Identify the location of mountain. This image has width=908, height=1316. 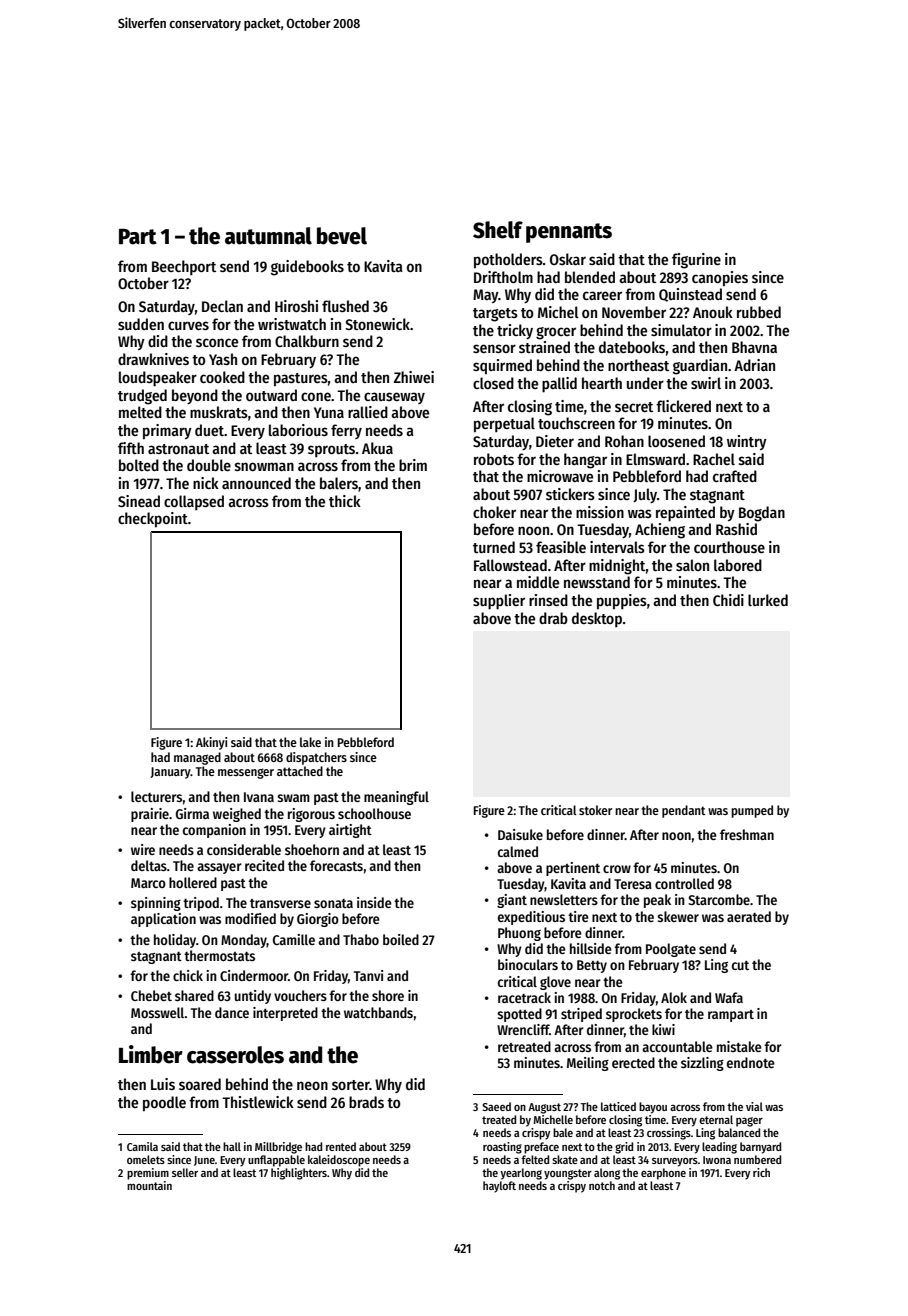
(149, 1185).
